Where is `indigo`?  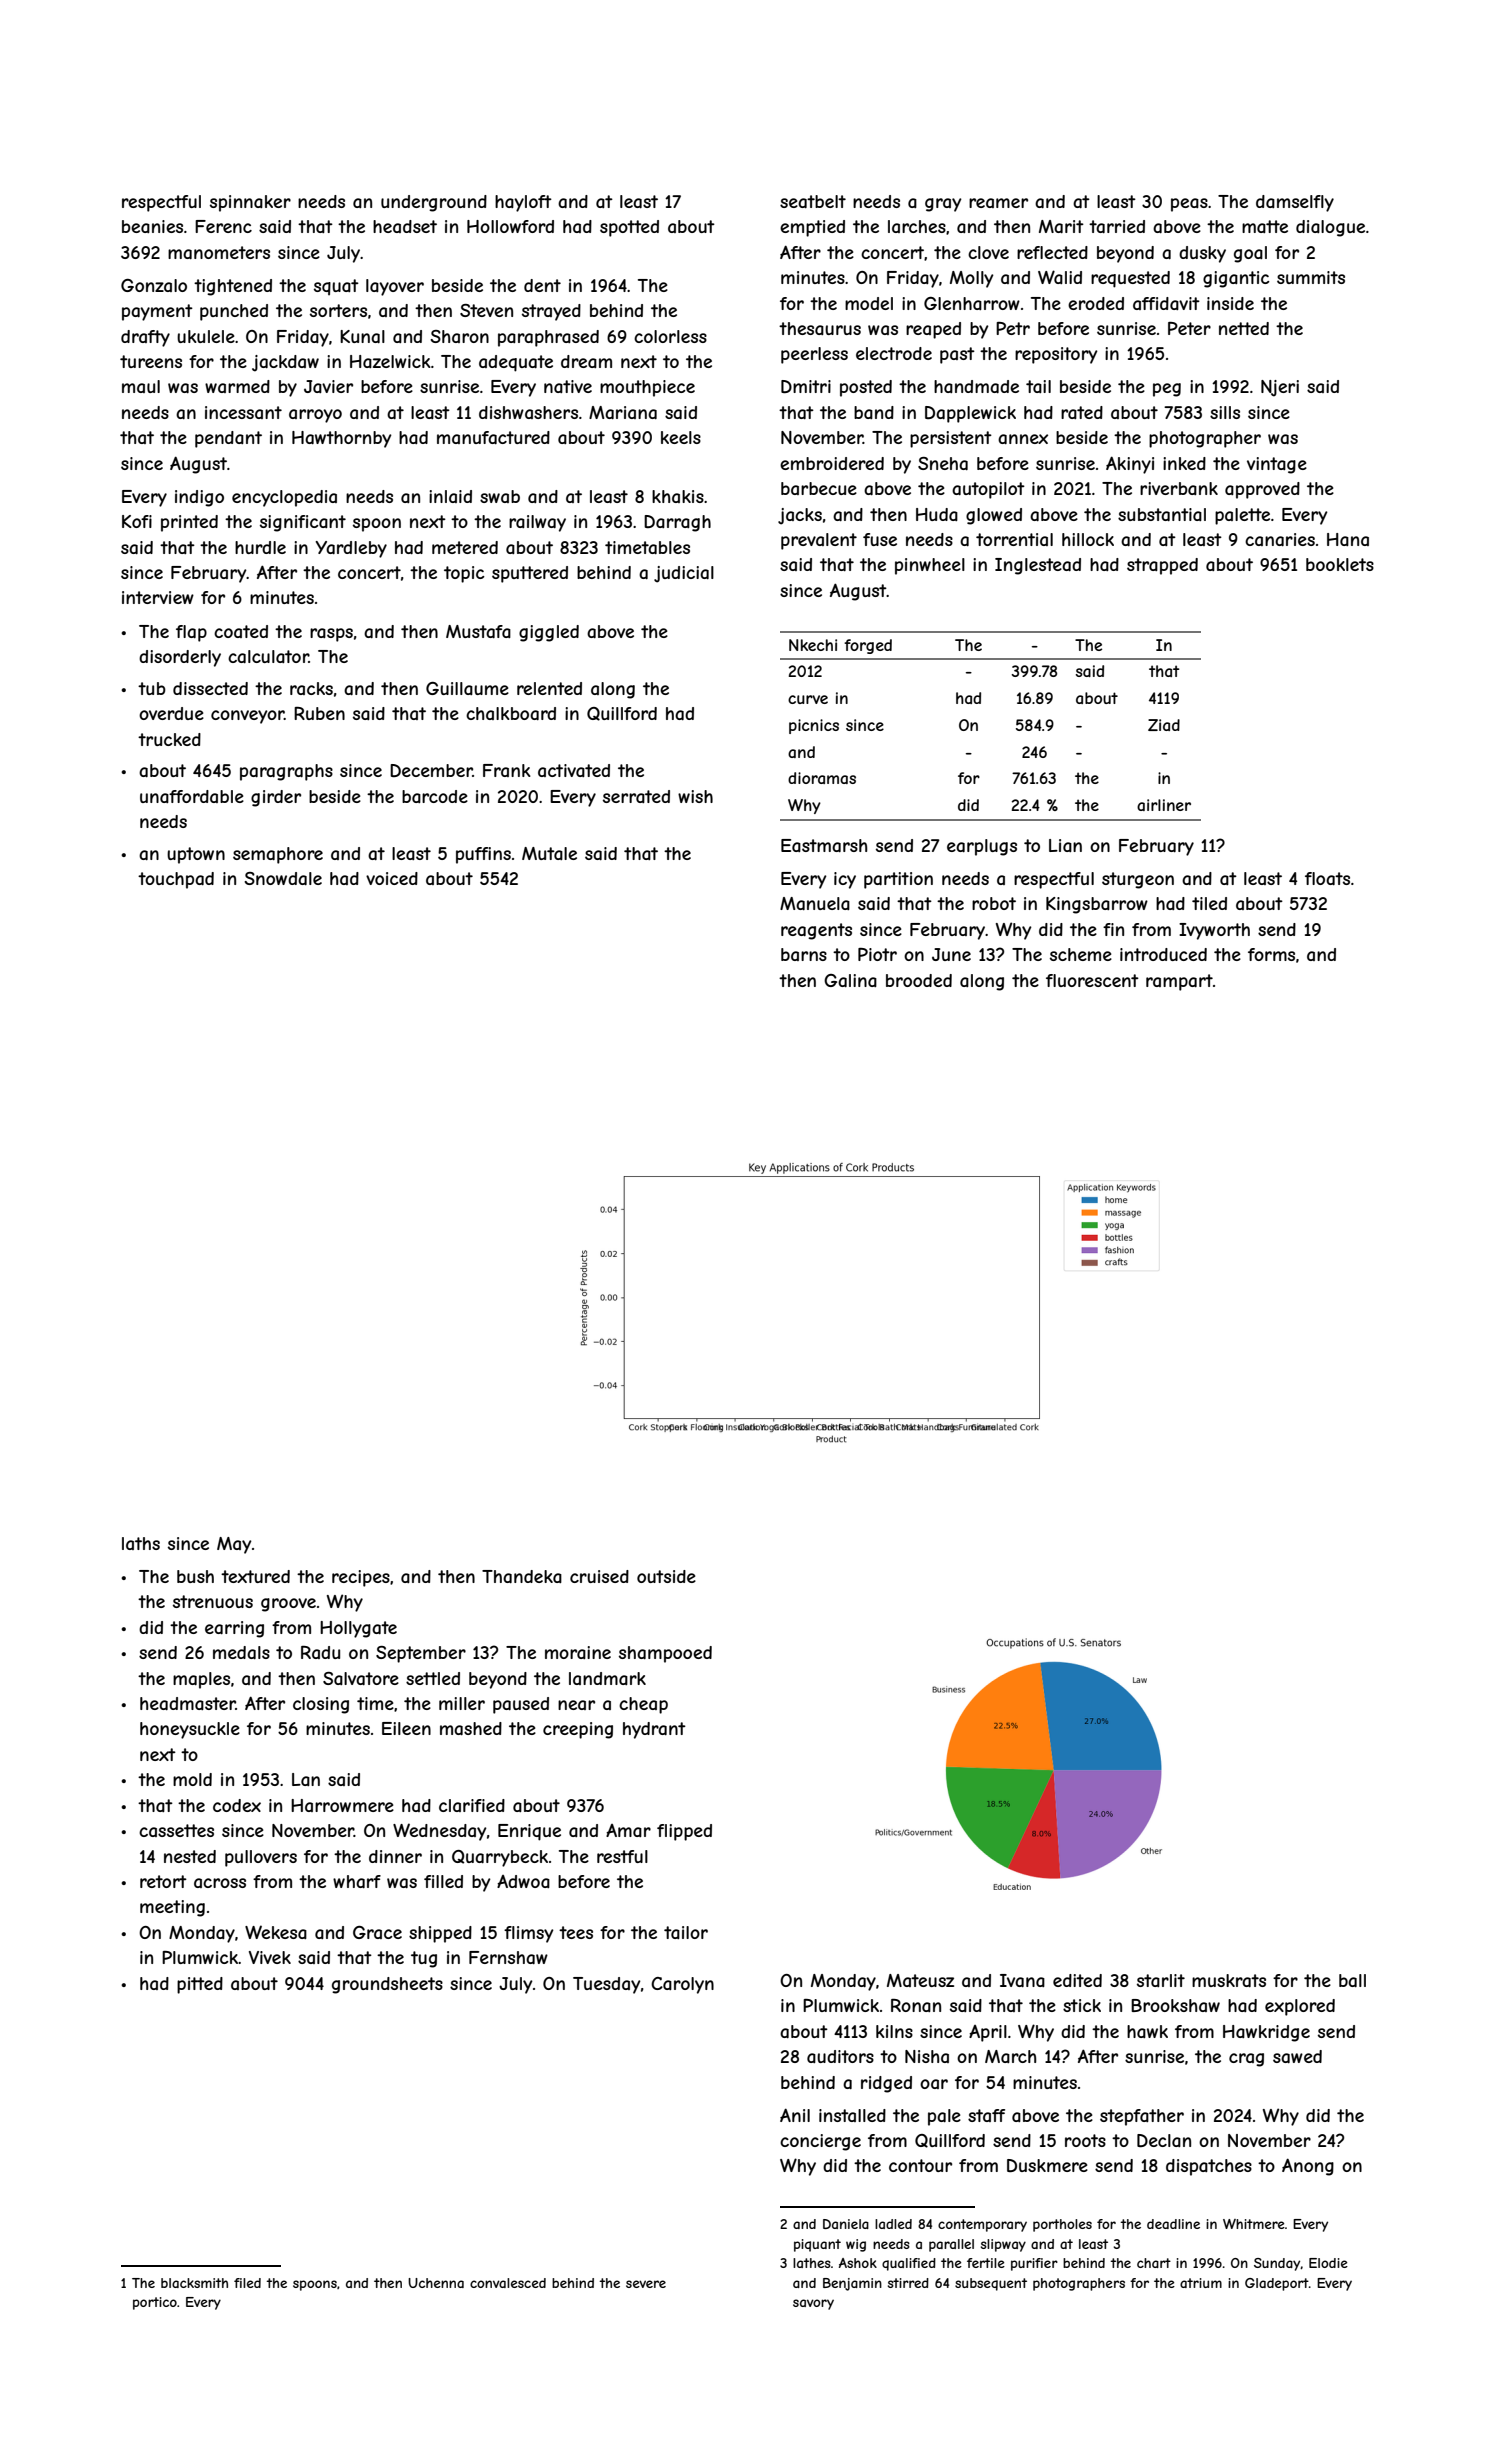
indigo is located at coordinates (199, 498).
